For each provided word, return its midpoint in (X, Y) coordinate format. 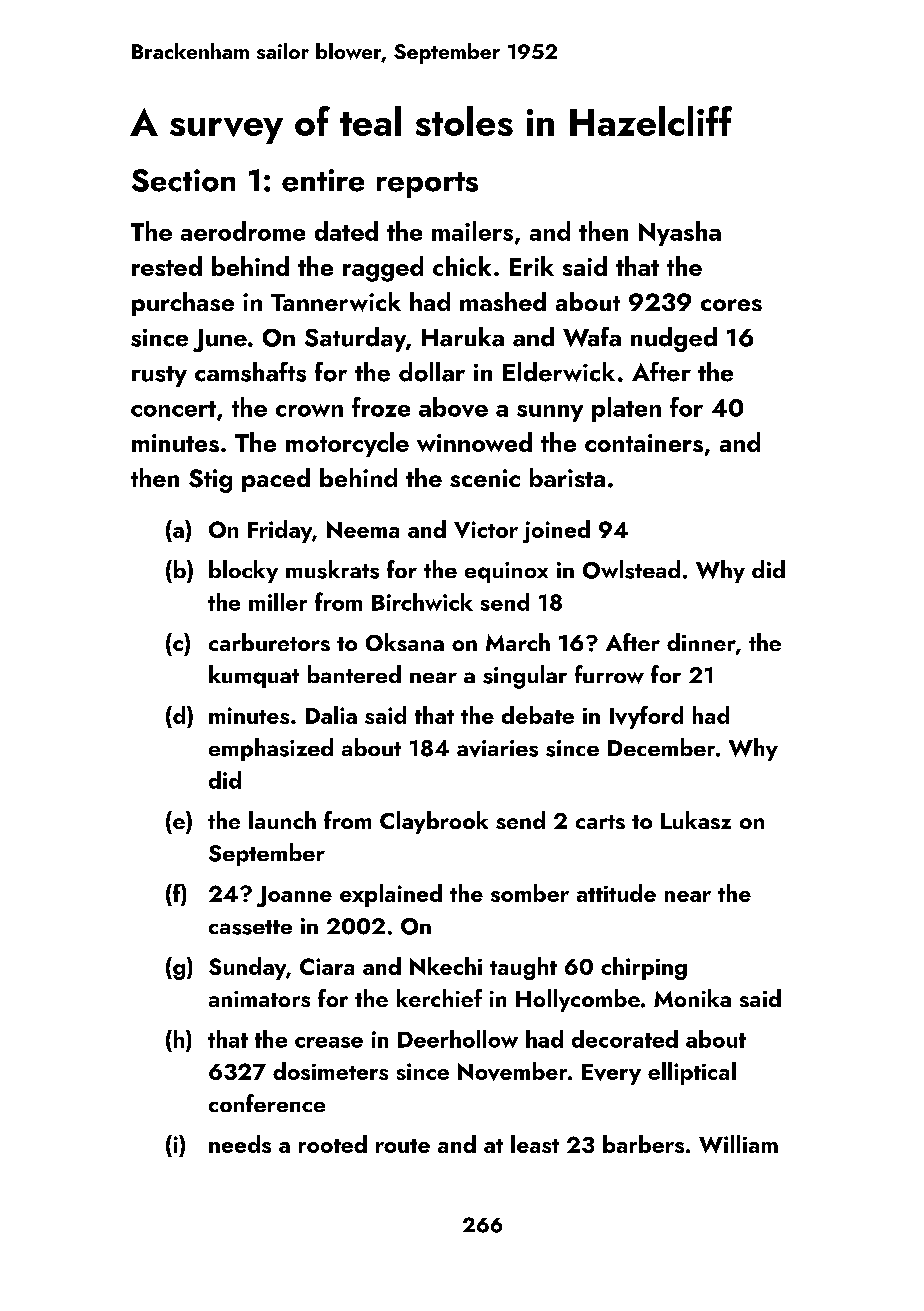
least (535, 1144)
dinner (701, 642)
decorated (625, 1039)
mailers (472, 231)
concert (173, 409)
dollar (432, 372)
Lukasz (696, 820)
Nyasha (680, 233)
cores (731, 305)
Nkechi (446, 966)
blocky (243, 571)
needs (240, 1144)
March (518, 642)
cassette (250, 927)
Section (183, 180)
